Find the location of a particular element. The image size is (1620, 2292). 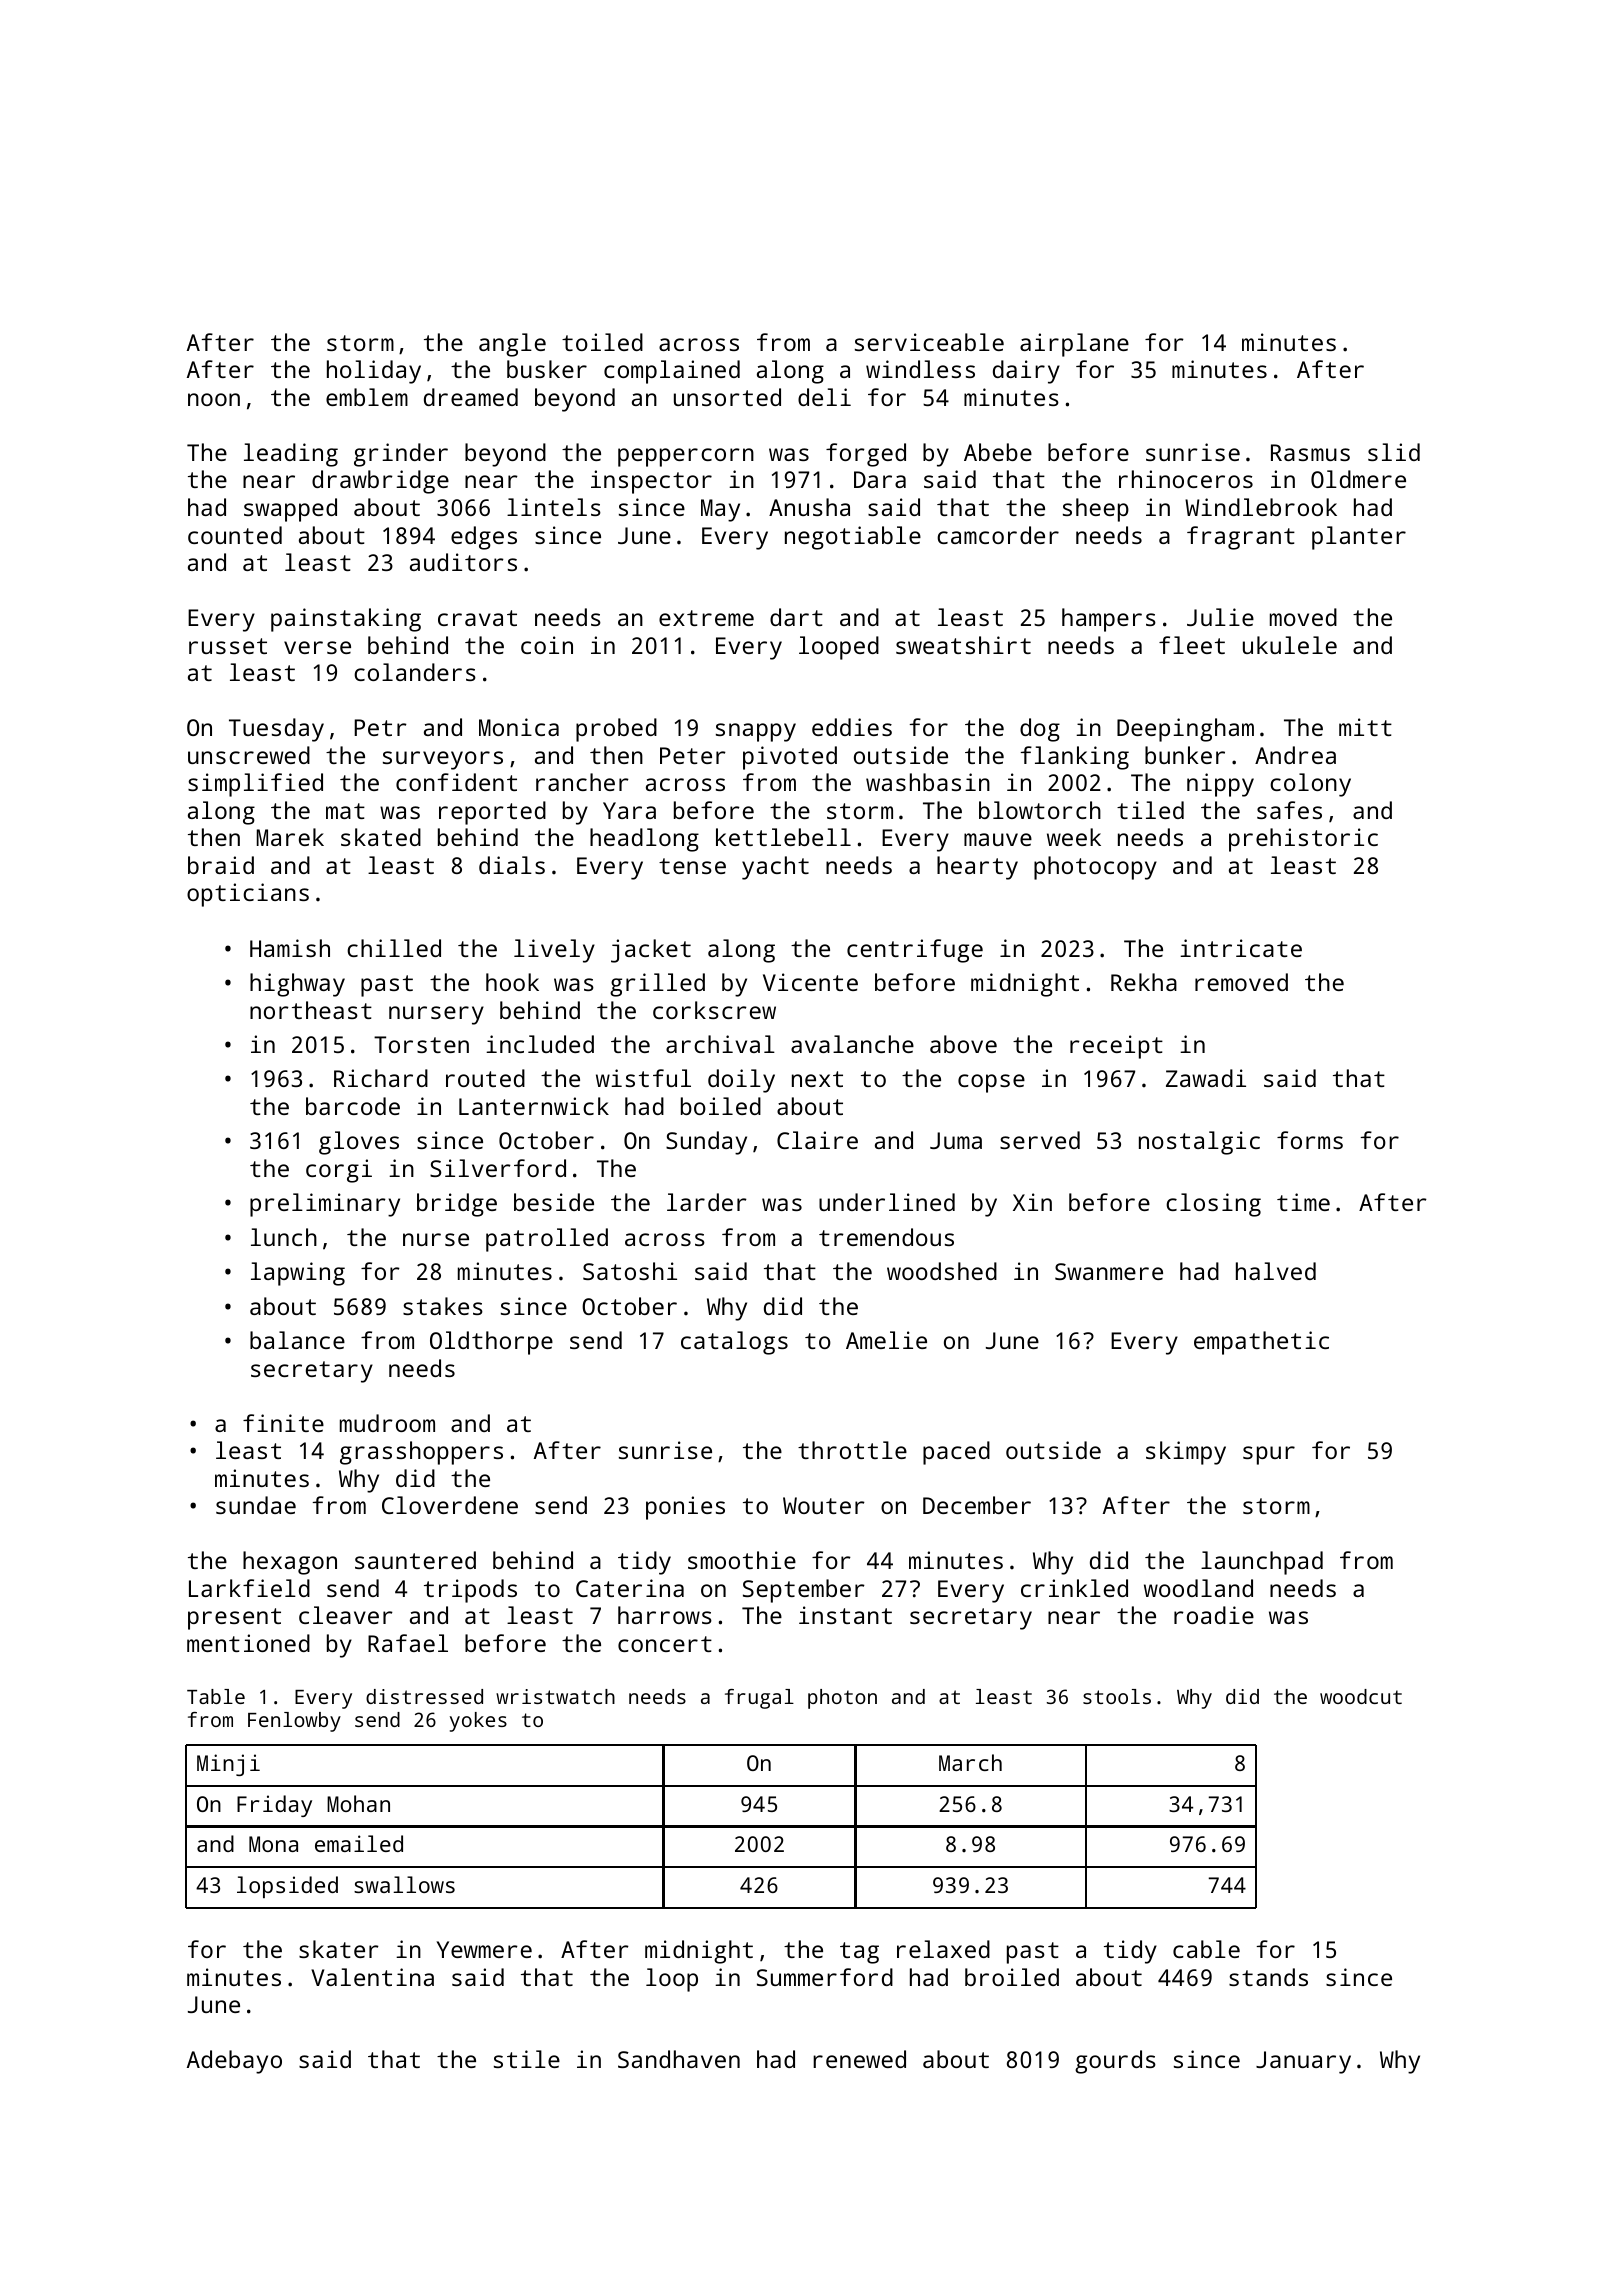

sweatshirt is located at coordinates (963, 645).
